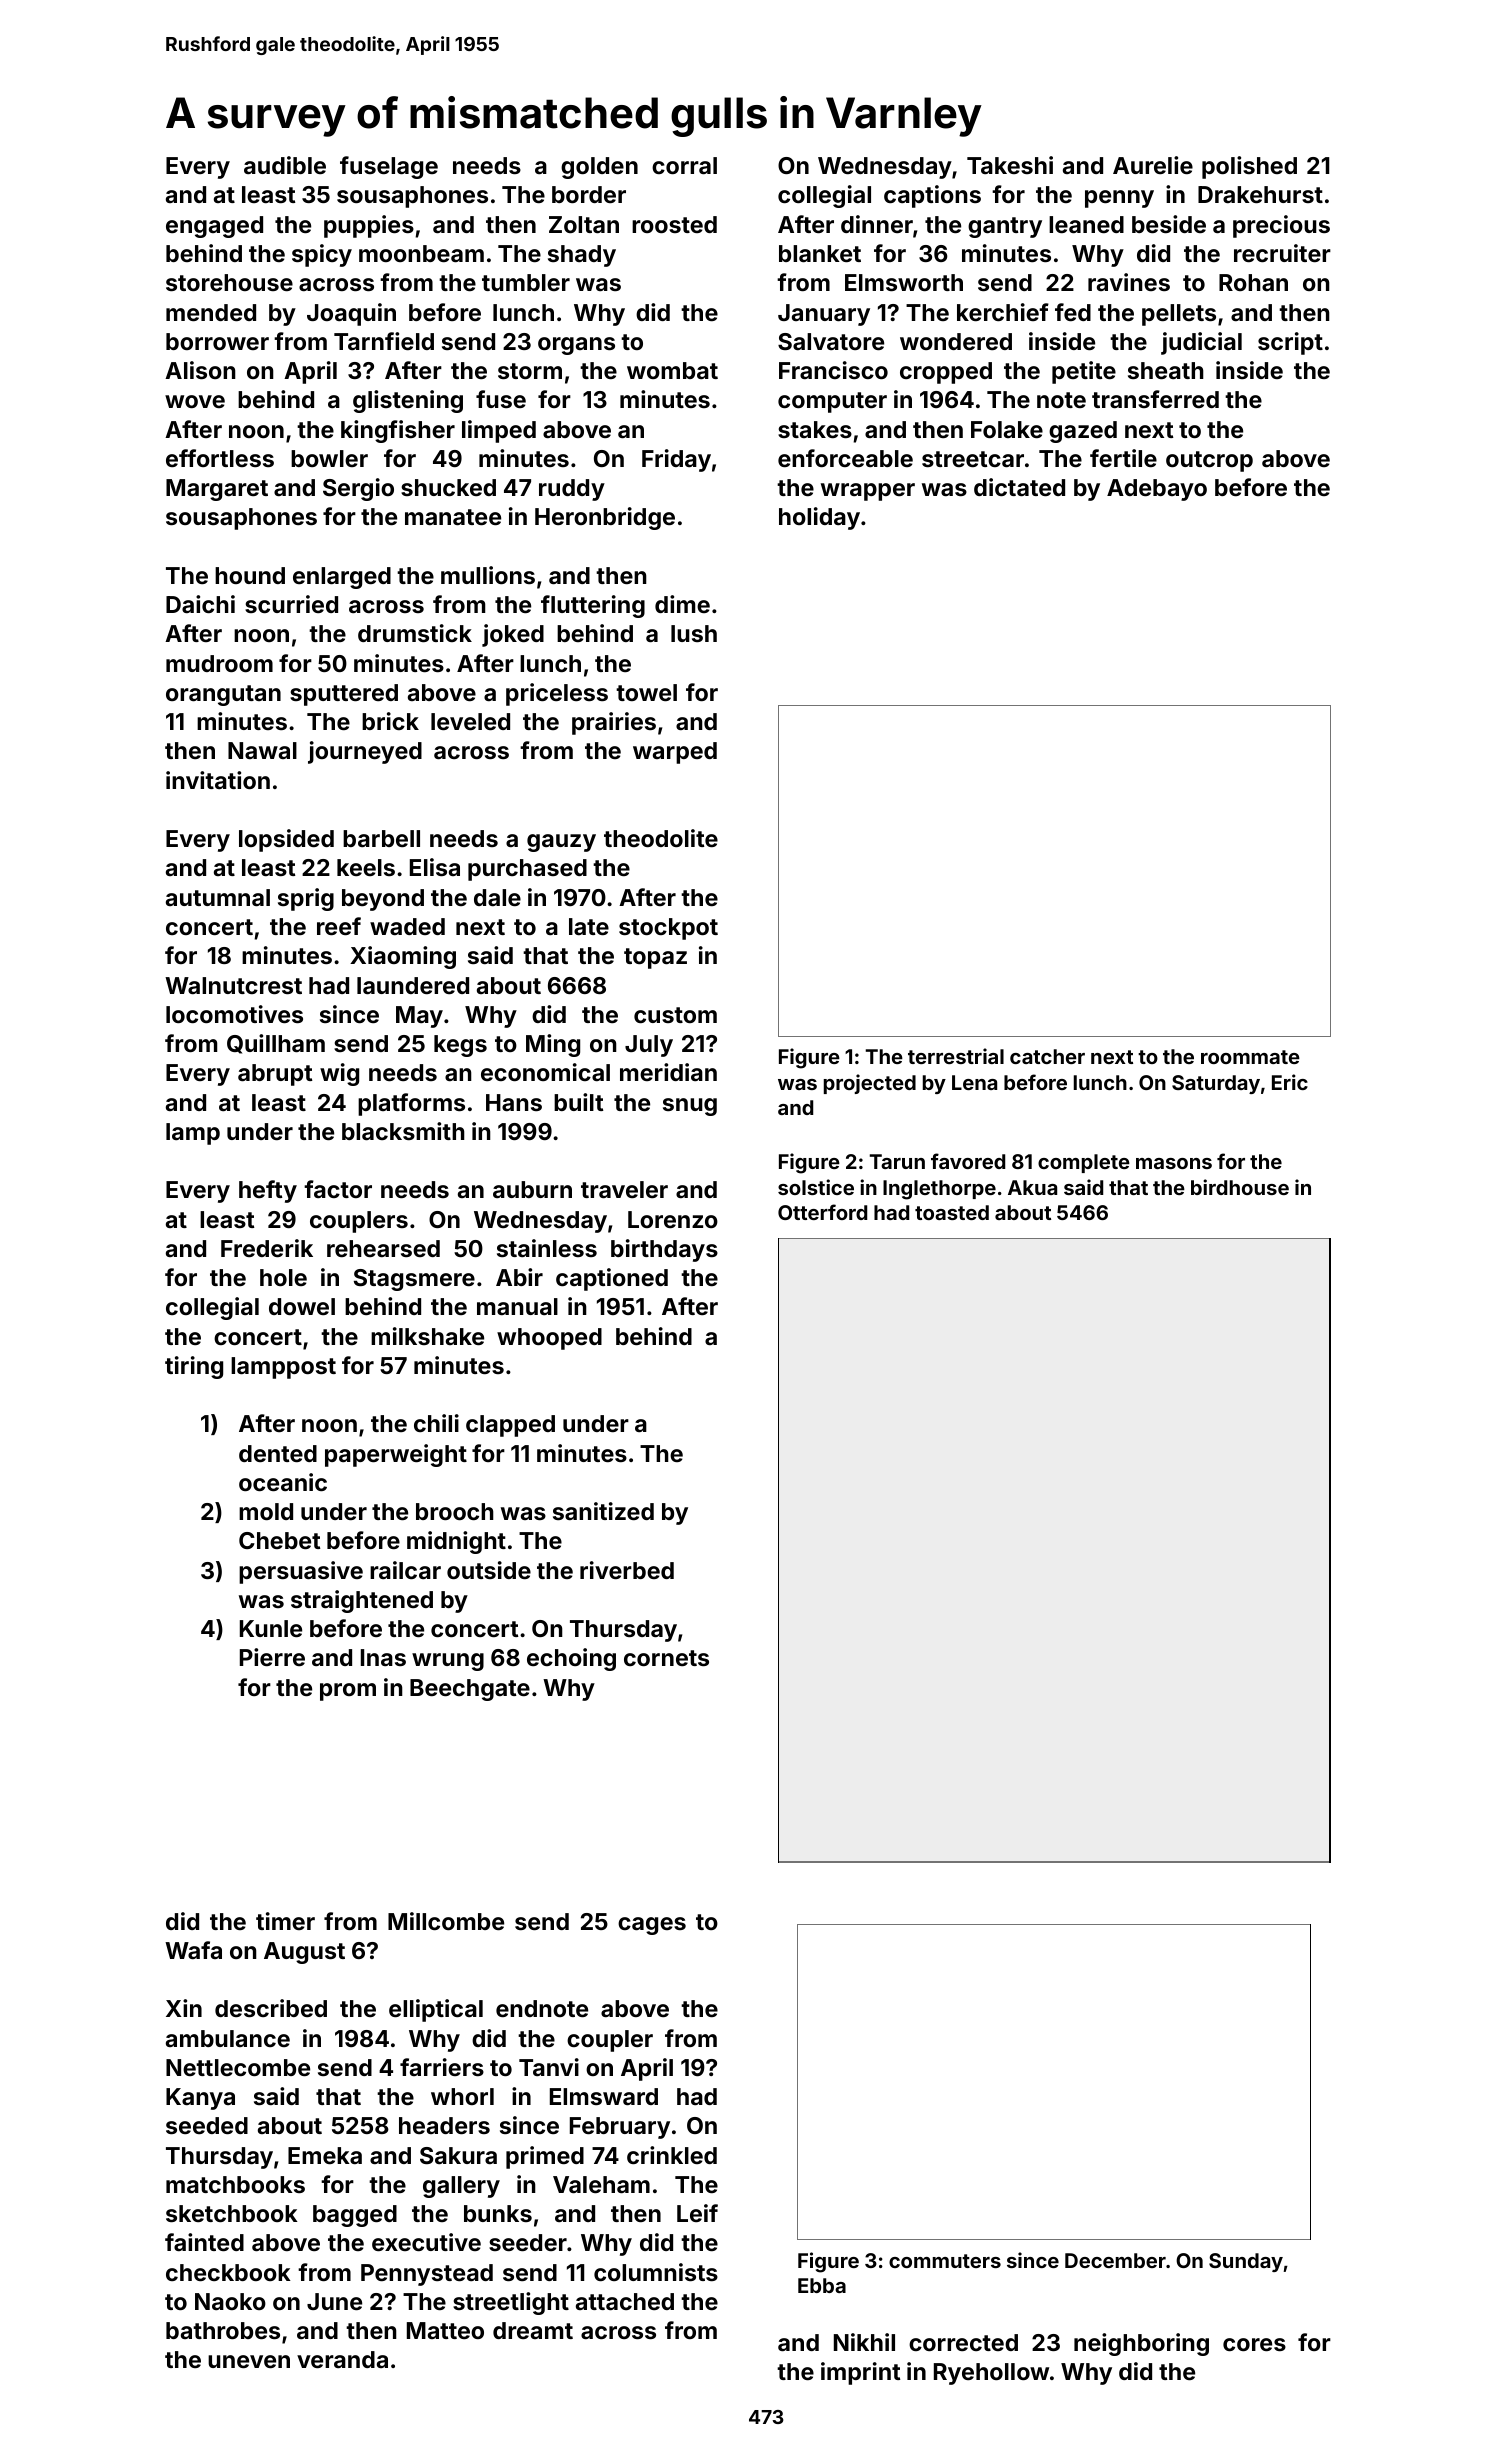 The height and width of the page is (2464, 1496). Describe the element at coordinates (666, 1658) in the page. I see `cornets` at that location.
